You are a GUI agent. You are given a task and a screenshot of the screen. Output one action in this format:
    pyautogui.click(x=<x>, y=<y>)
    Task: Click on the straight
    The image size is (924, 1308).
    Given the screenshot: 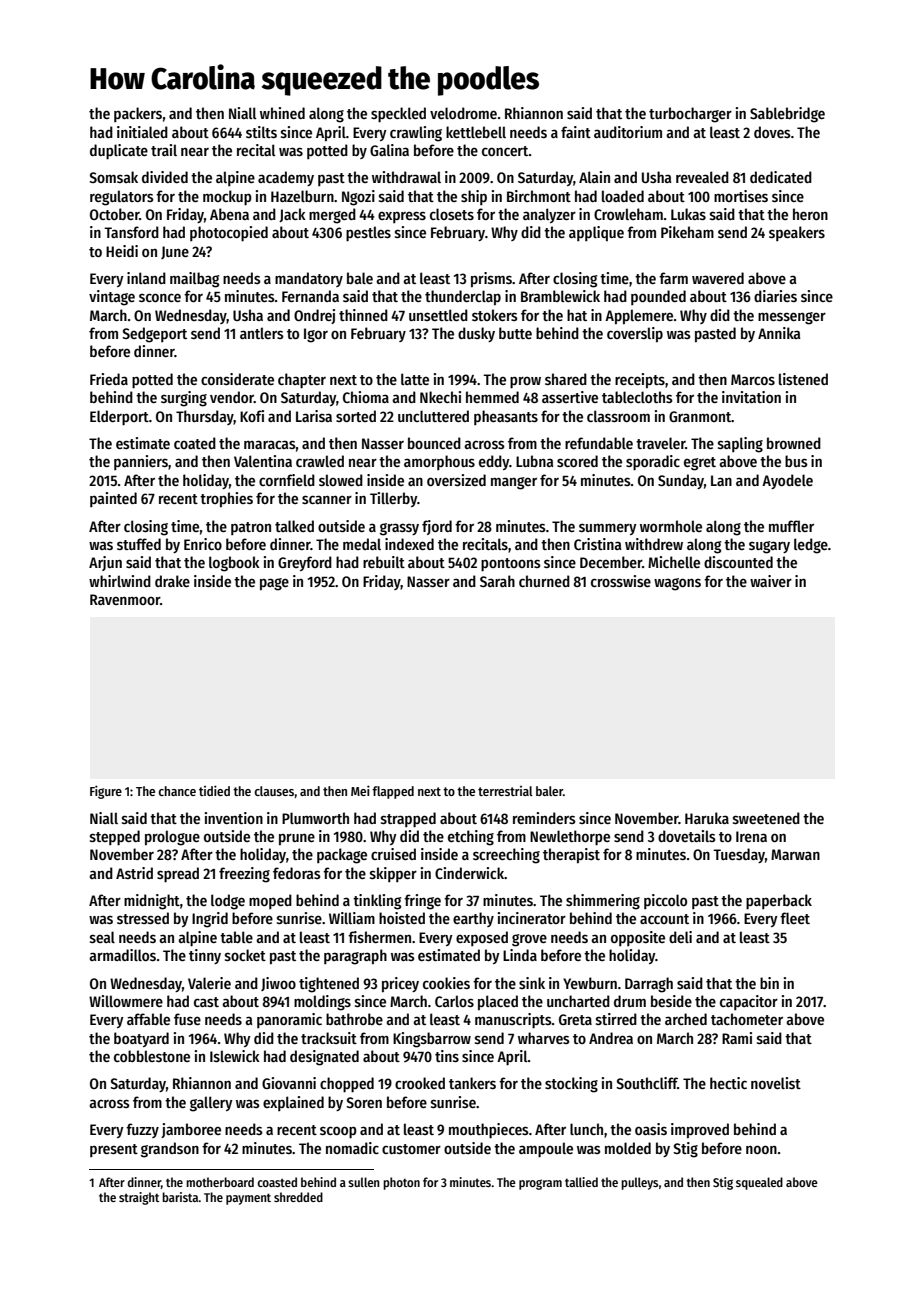 What is the action you would take?
    pyautogui.click(x=139, y=1198)
